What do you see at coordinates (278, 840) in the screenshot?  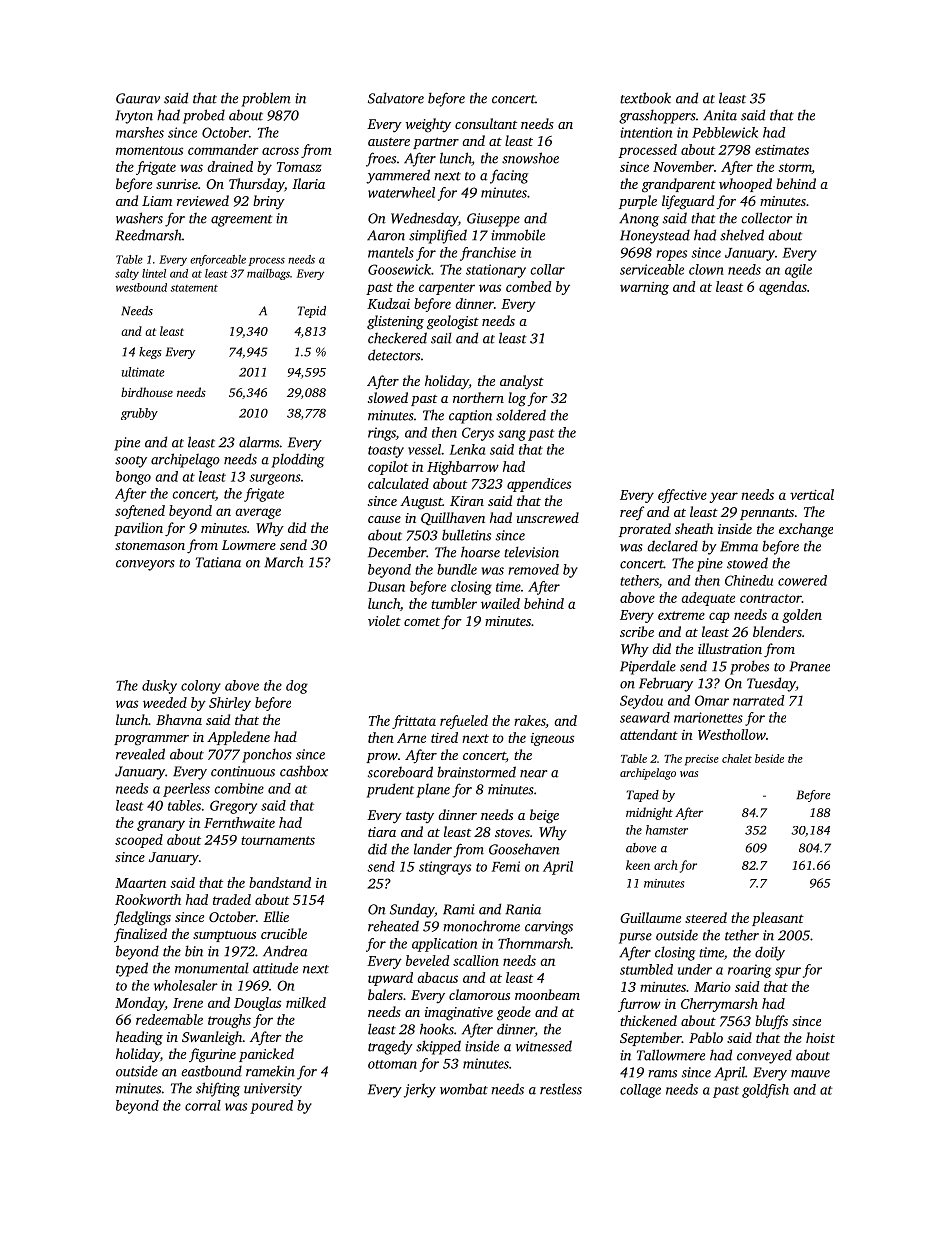 I see `tournaments` at bounding box center [278, 840].
